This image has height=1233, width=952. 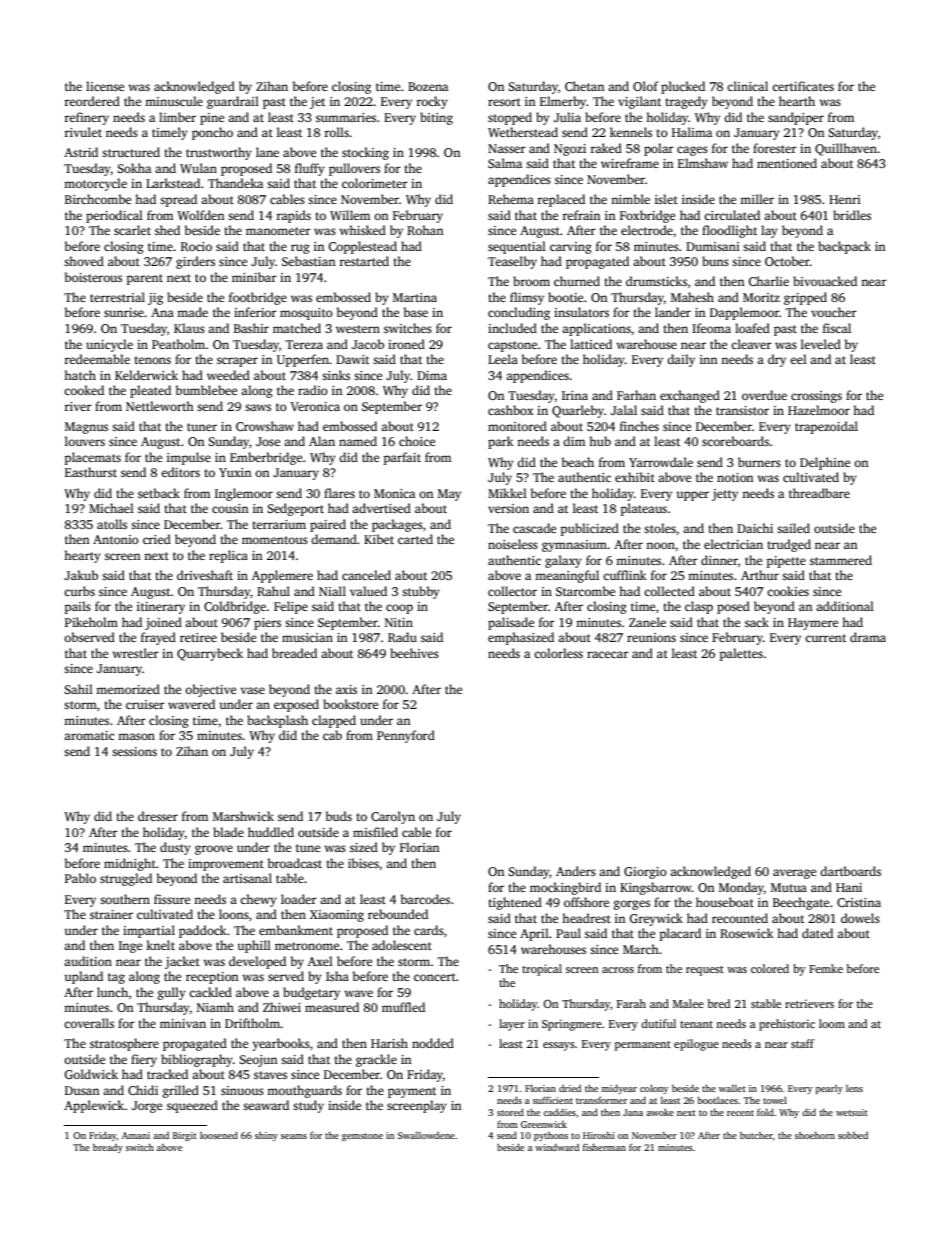 I want to click on Bozena, so click(x=428, y=86).
